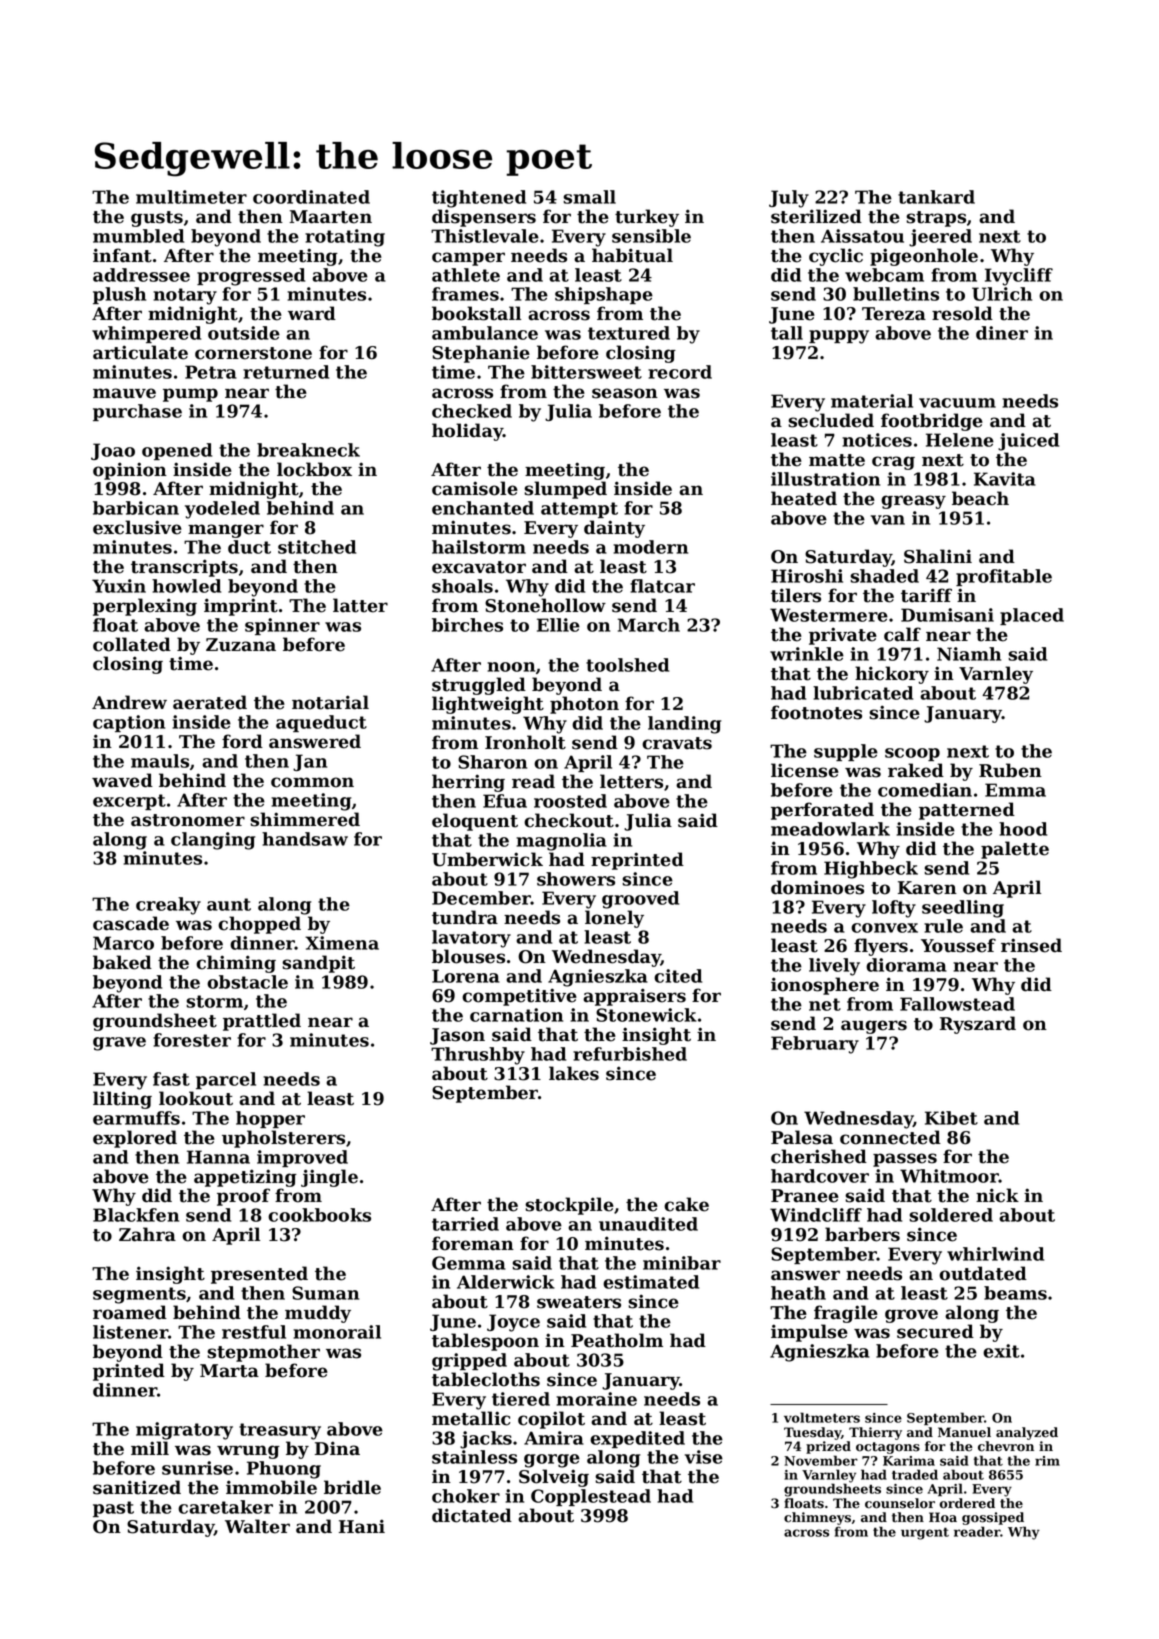 This screenshot has height=1639, width=1159. What do you see at coordinates (902, 634) in the screenshot?
I see `calf` at bounding box center [902, 634].
